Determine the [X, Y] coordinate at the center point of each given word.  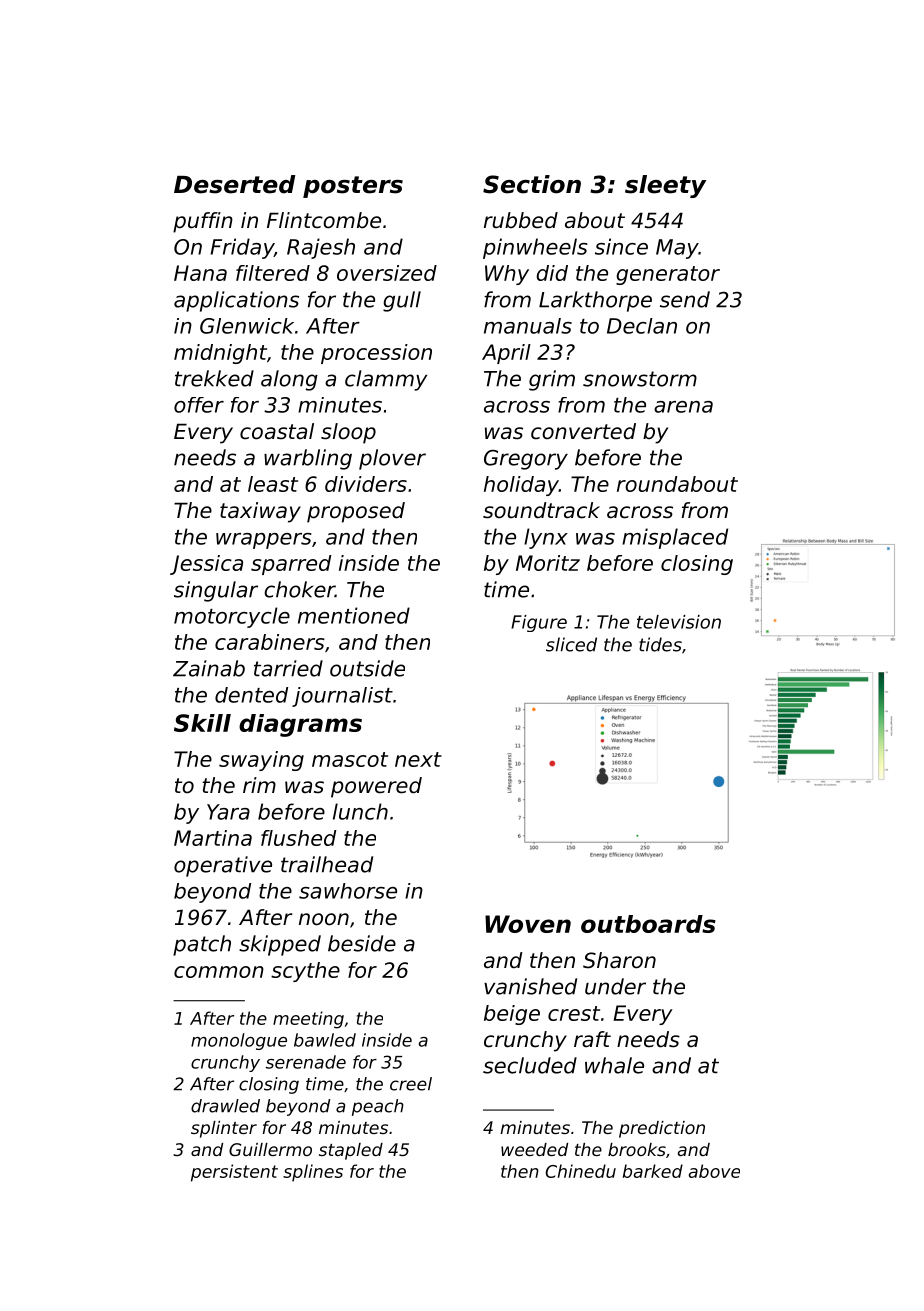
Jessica [206, 565]
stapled [351, 1151]
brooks [637, 1149]
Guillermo [270, 1149]
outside [367, 668]
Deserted [235, 184]
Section [532, 184]
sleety [665, 186]
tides [660, 644]
